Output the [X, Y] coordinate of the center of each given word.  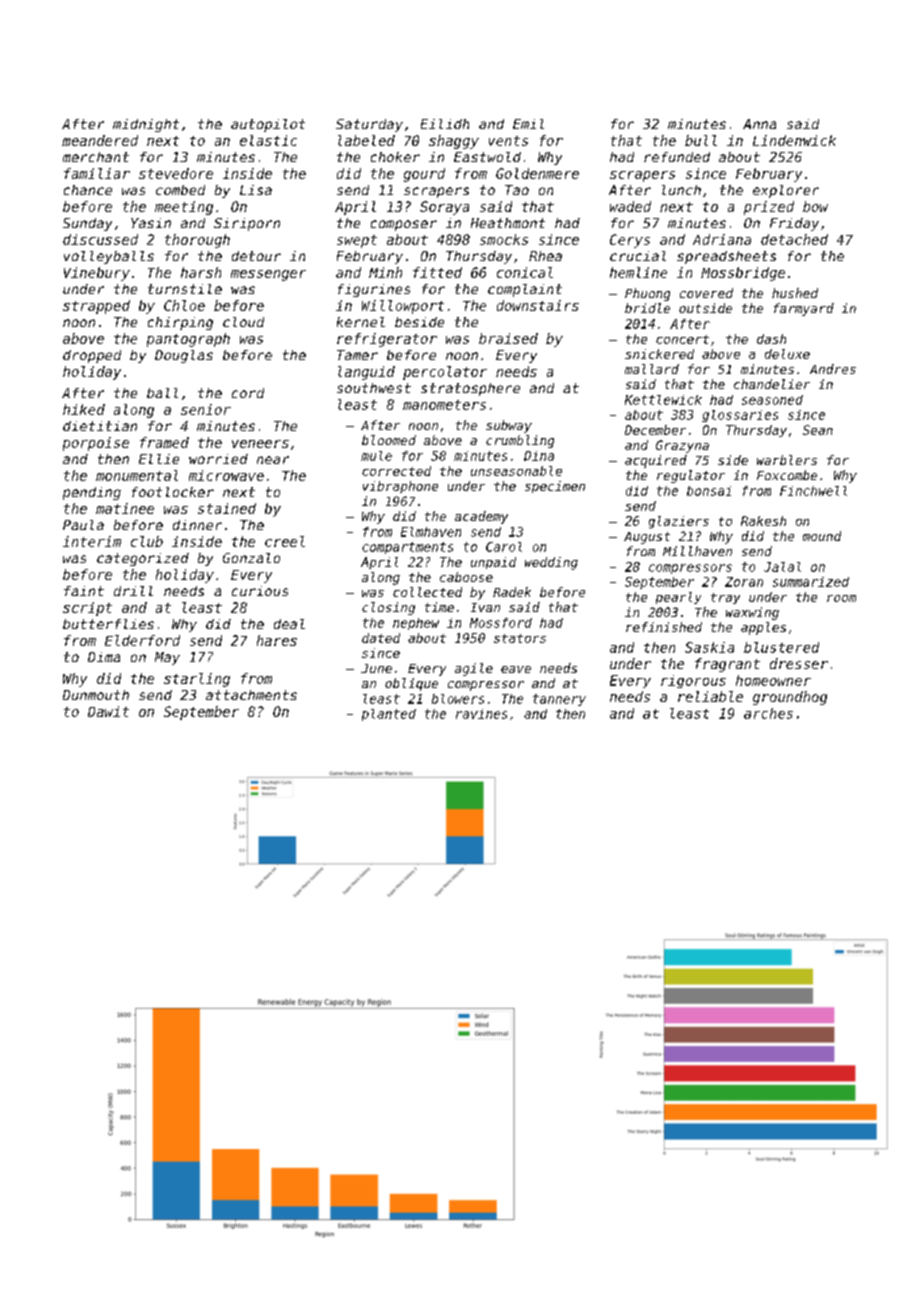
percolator [445, 373]
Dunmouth [96, 695]
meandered [100, 140]
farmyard [804, 309]
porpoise [96, 444]
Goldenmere [537, 173]
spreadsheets [726, 257]
